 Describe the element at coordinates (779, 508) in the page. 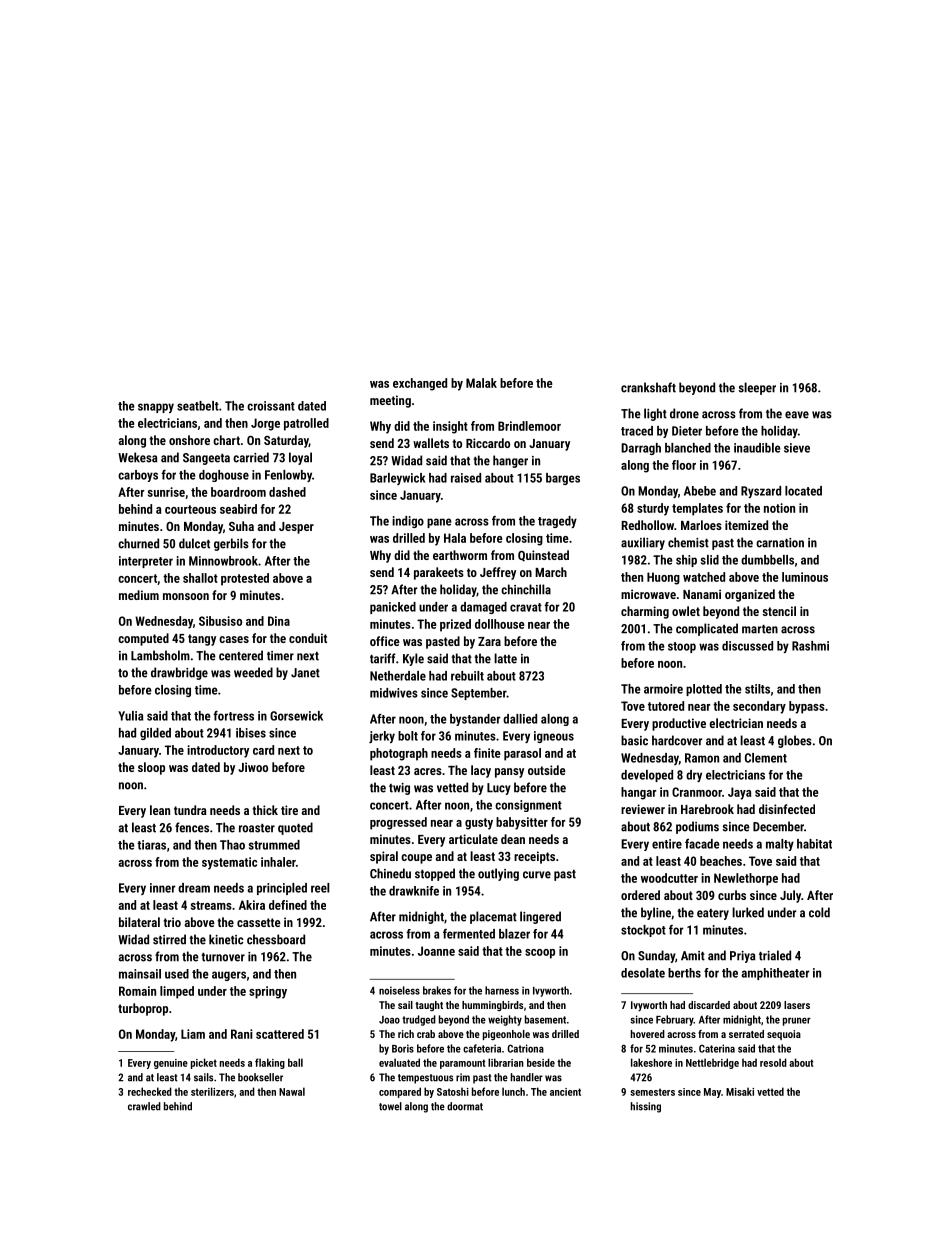

I see `notion` at that location.
